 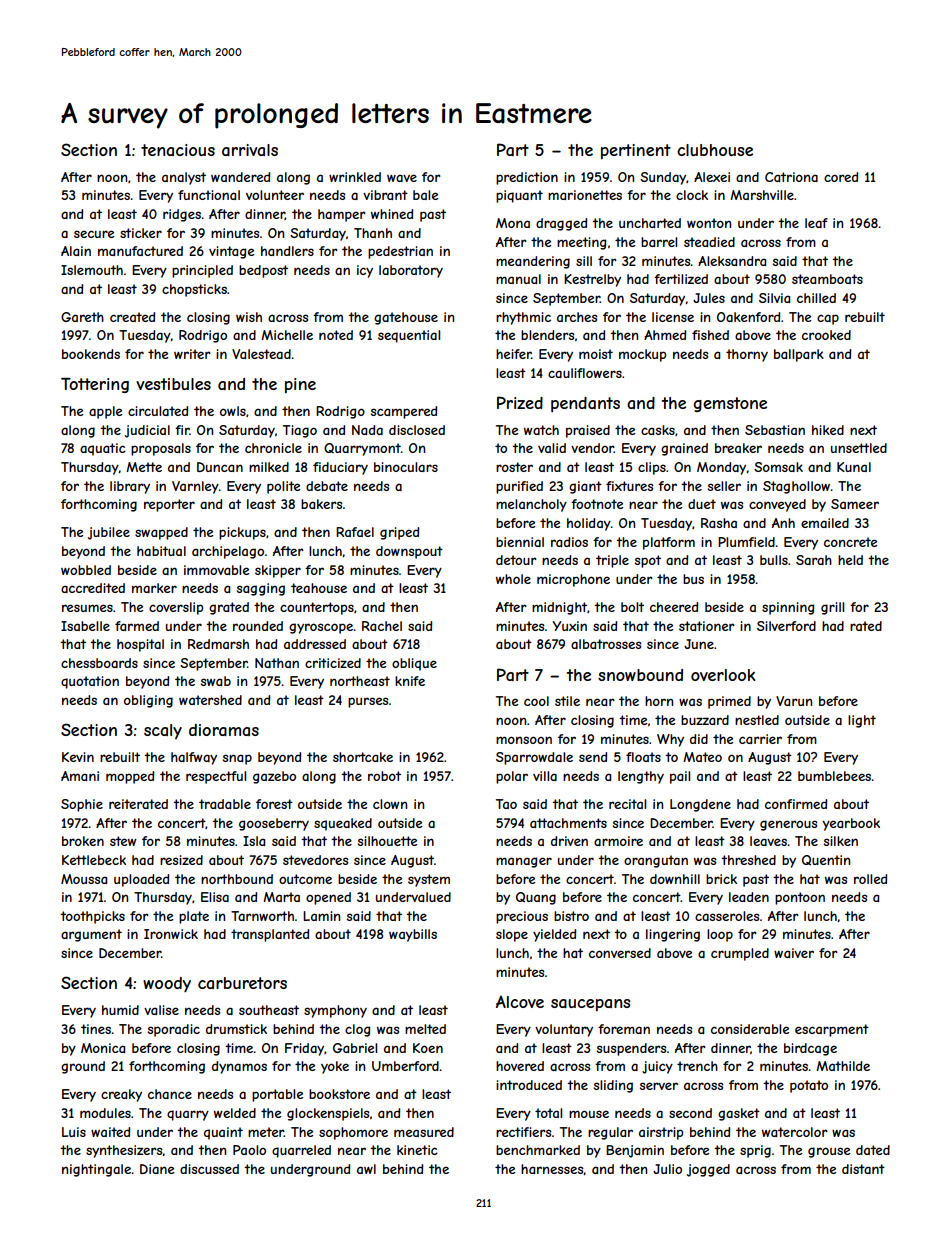 What do you see at coordinates (516, 560) in the screenshot?
I see `detour` at bounding box center [516, 560].
